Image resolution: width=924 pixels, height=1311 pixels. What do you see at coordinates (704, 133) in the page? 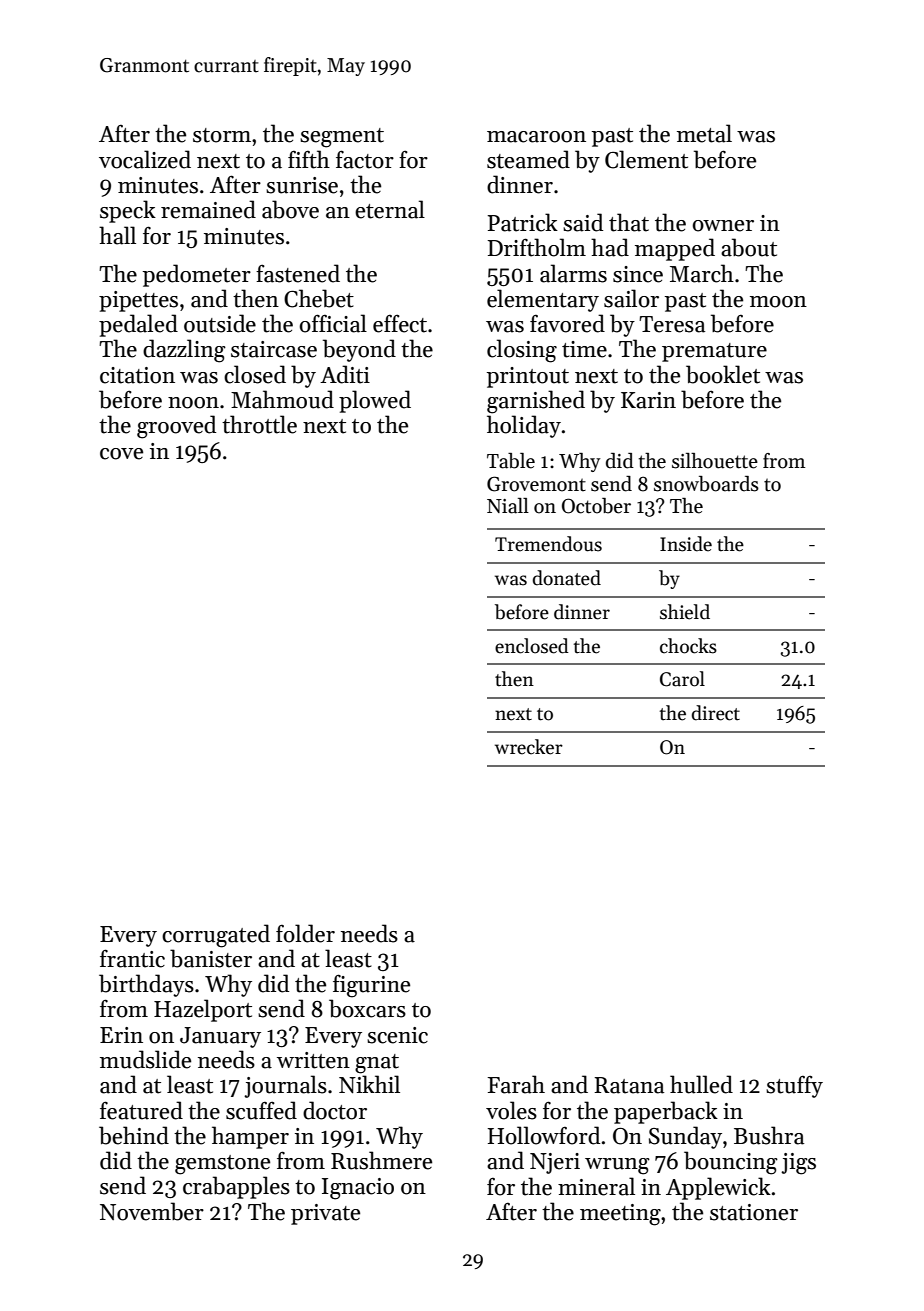
I see `metal` at bounding box center [704, 133].
